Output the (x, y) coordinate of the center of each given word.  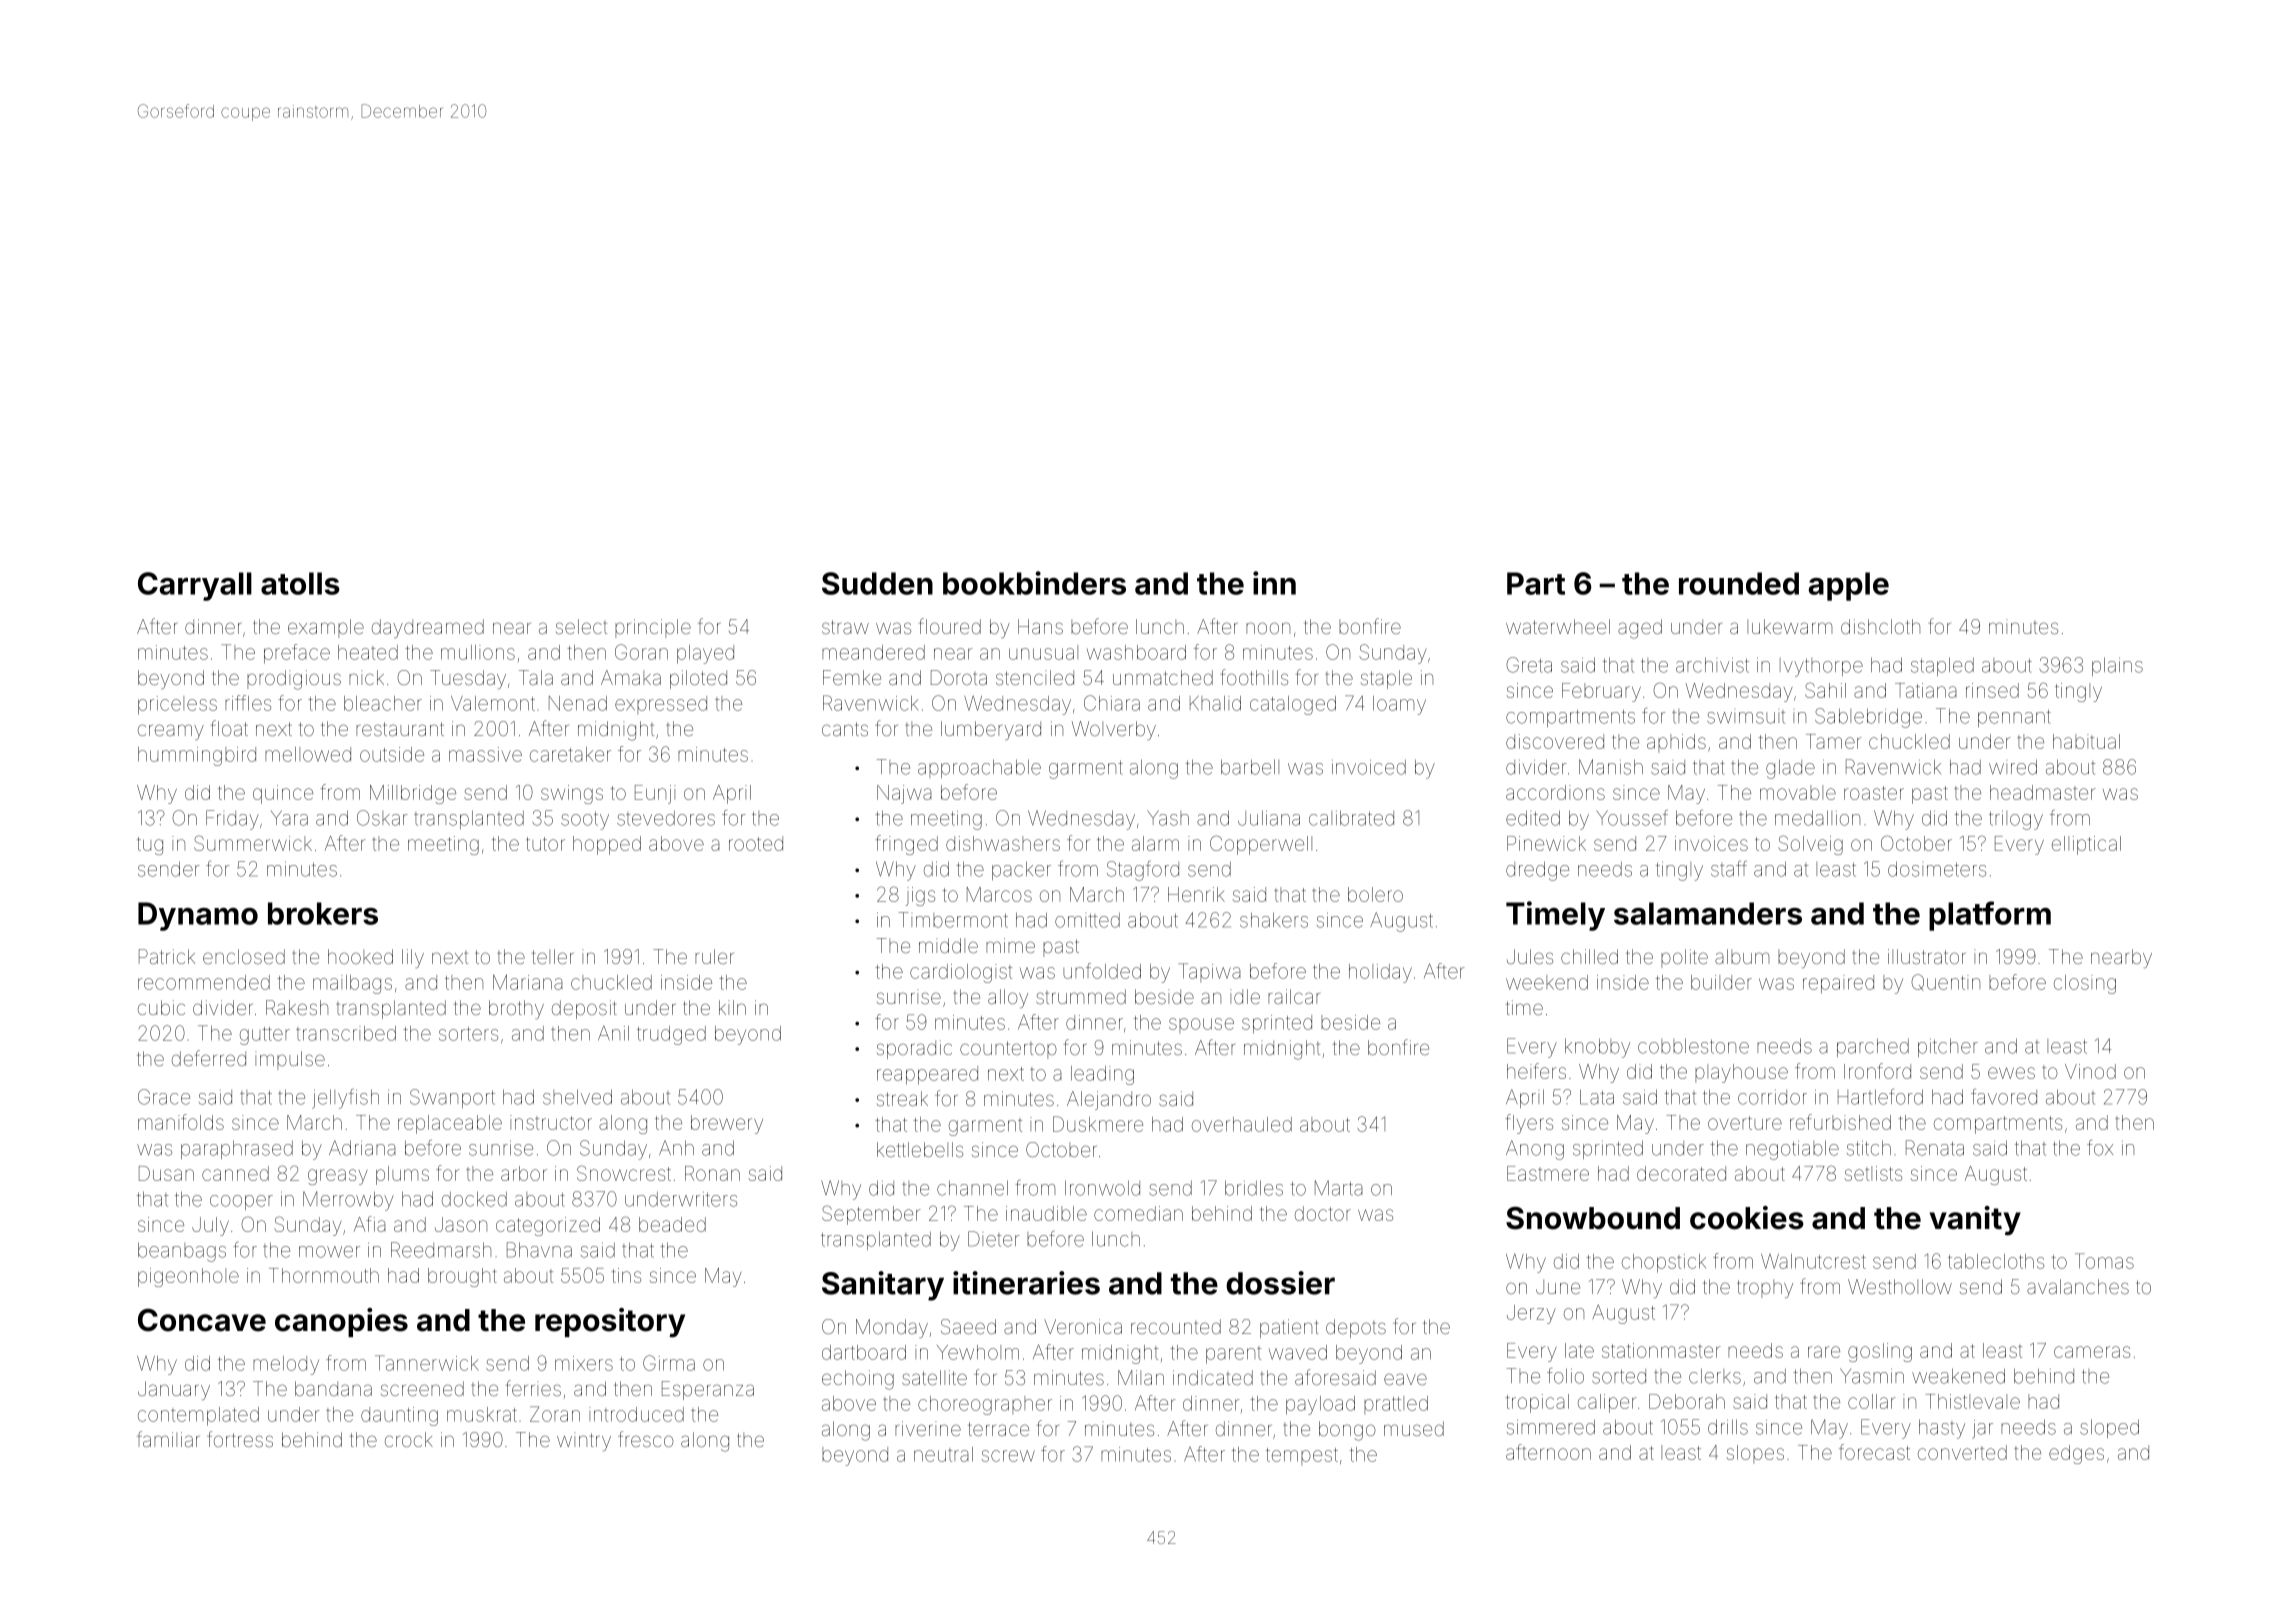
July (210, 1226)
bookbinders (1034, 583)
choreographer (985, 1405)
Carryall (195, 586)
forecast (1874, 1452)
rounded (1739, 583)
